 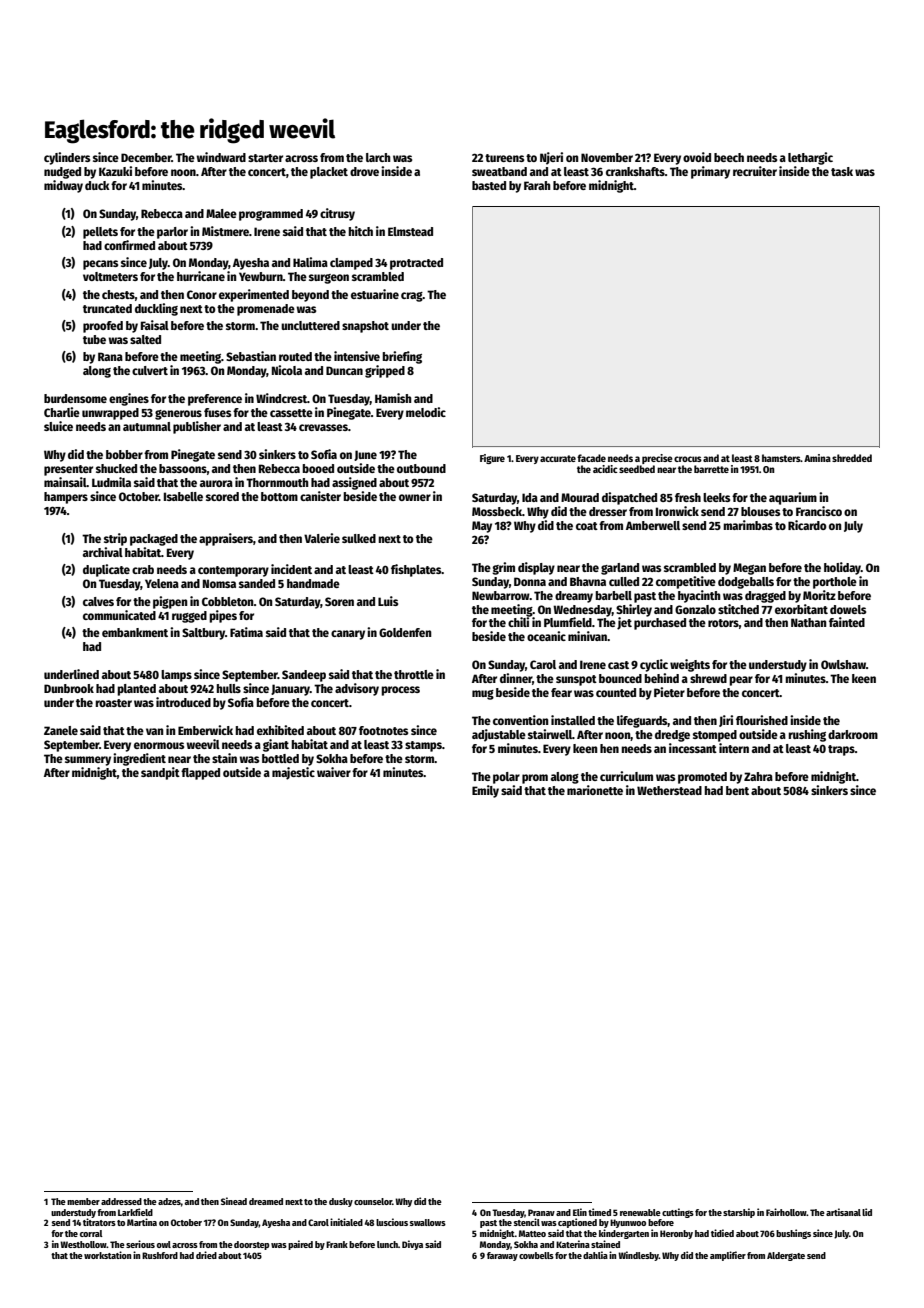 I want to click on archival, so click(x=103, y=552).
